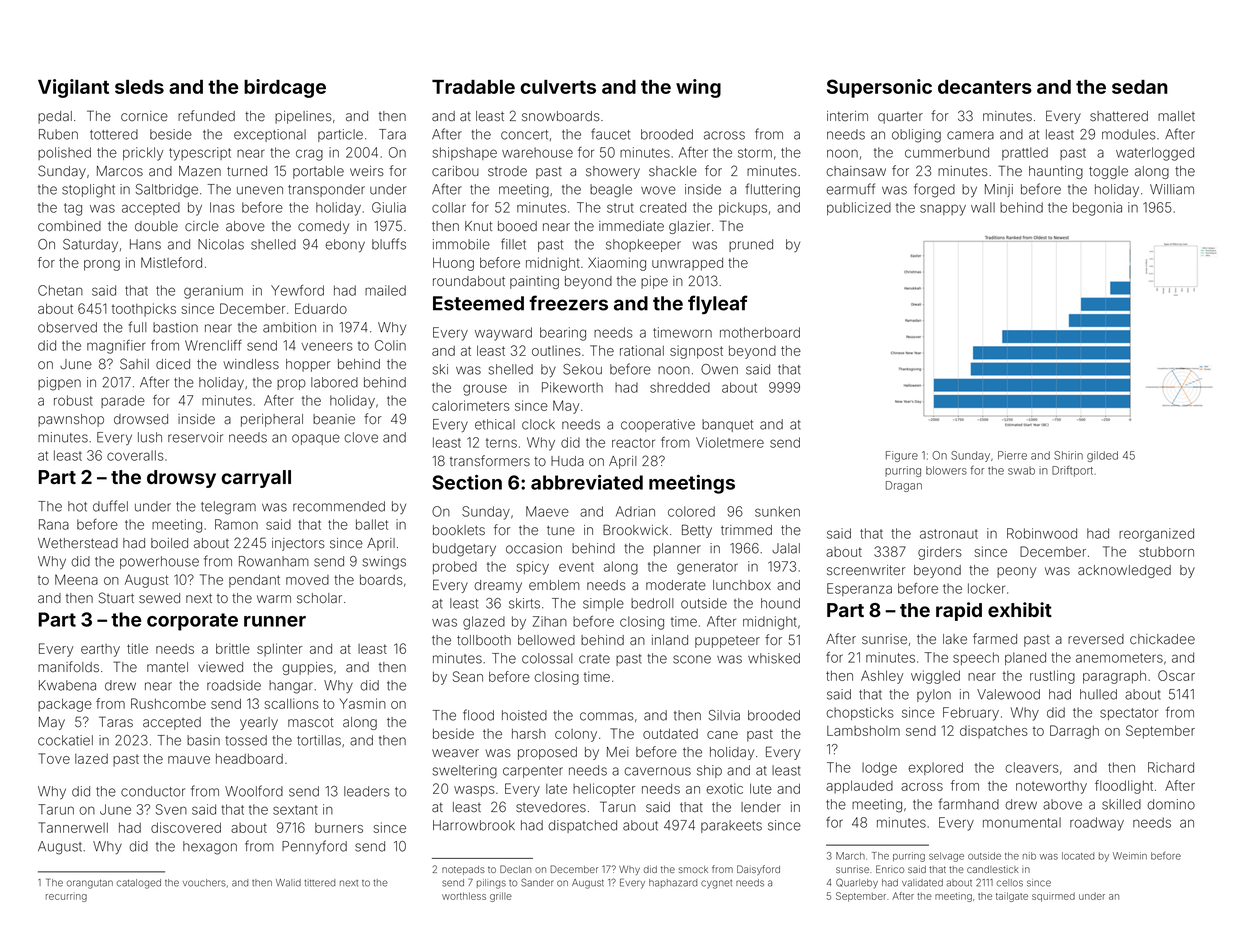  I want to click on cleavers, so click(1032, 767).
